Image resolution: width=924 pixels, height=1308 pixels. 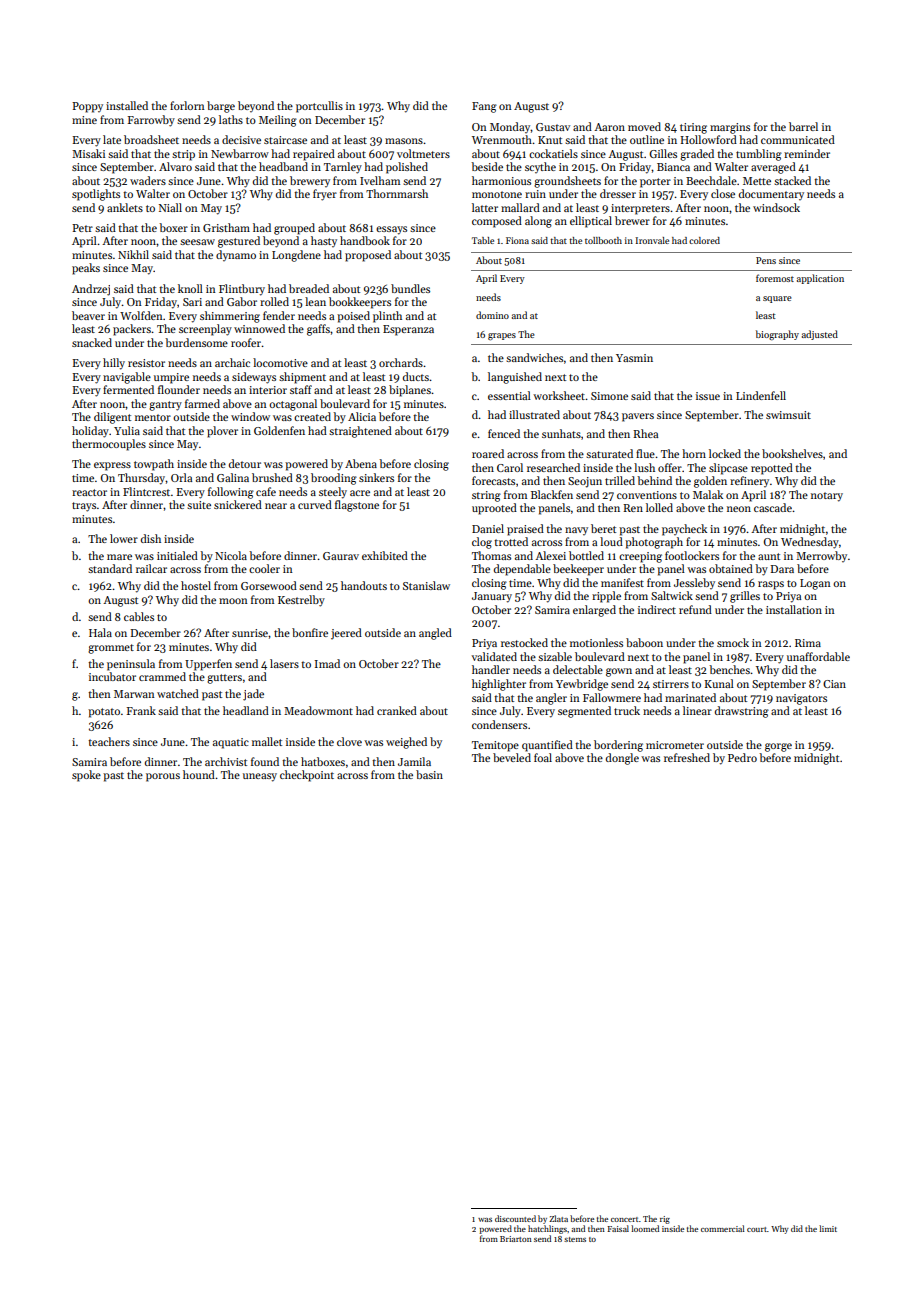 What do you see at coordinates (516, 1239) in the page?
I see `Briarton` at bounding box center [516, 1239].
